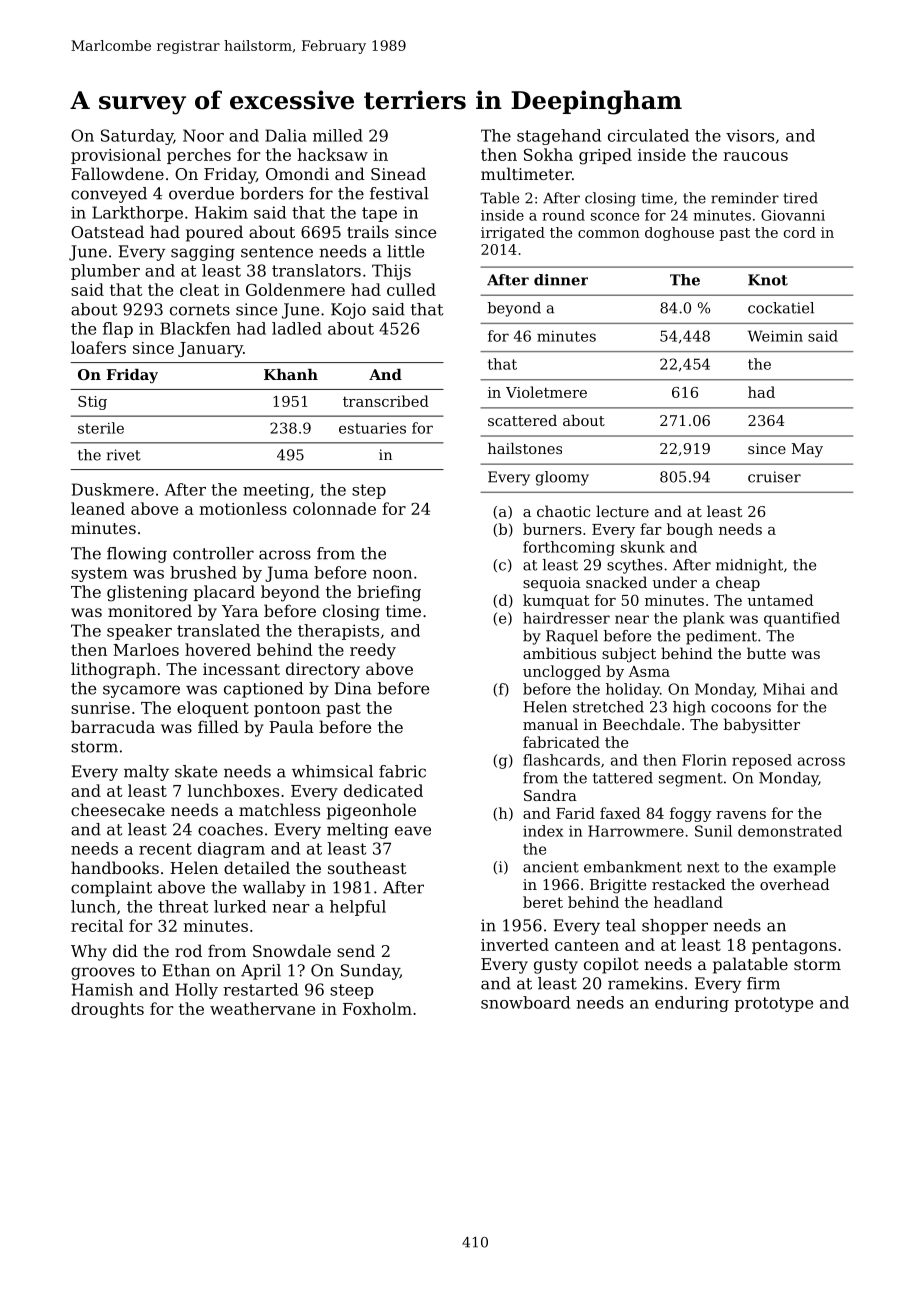 The height and width of the document is (1314, 924). What do you see at coordinates (781, 308) in the document?
I see `cockatiel` at bounding box center [781, 308].
